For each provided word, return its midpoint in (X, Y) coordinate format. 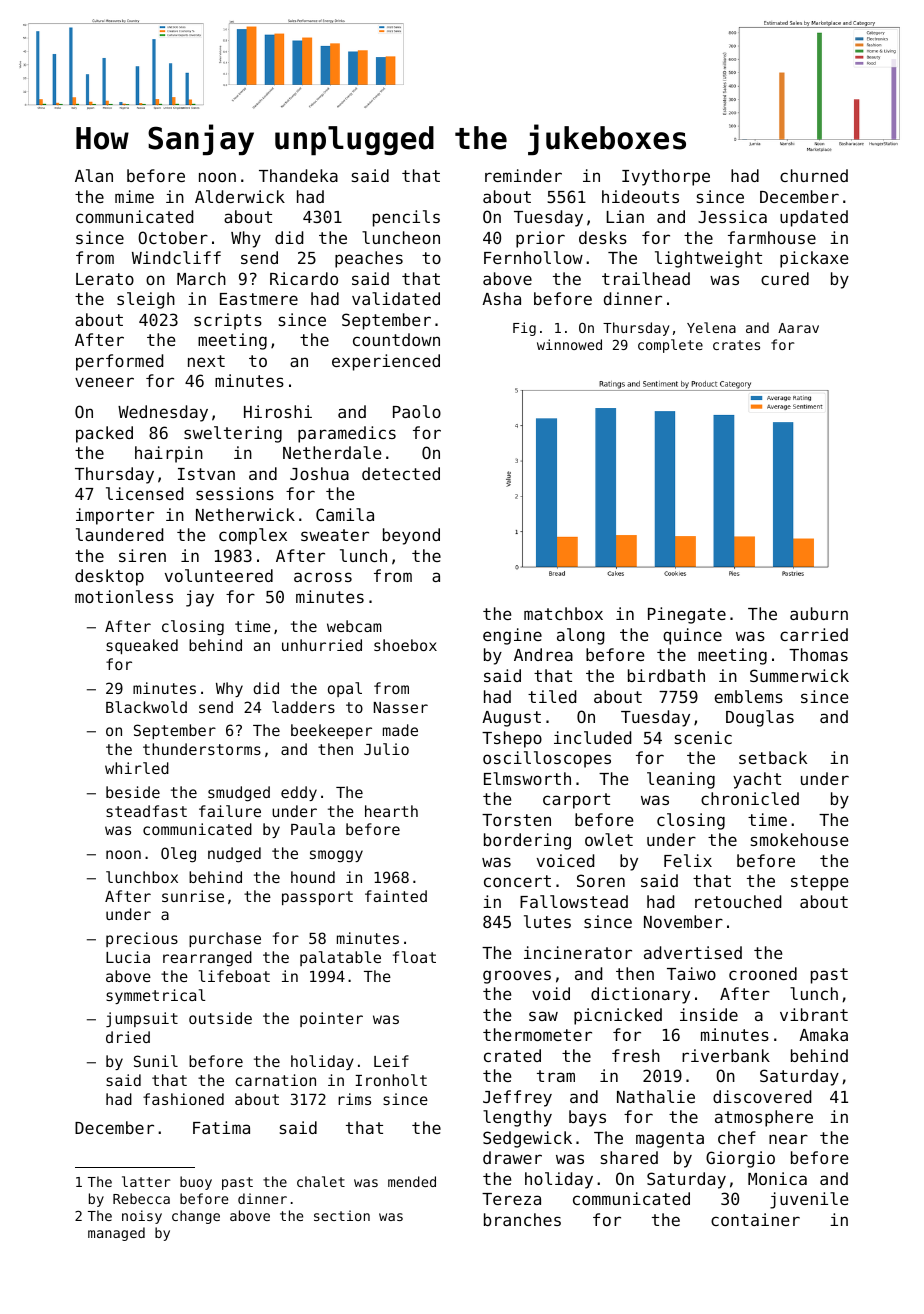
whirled (137, 768)
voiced (565, 860)
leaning (681, 780)
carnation (275, 1080)
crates (736, 345)
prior (540, 239)
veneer (104, 382)
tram (556, 1076)
